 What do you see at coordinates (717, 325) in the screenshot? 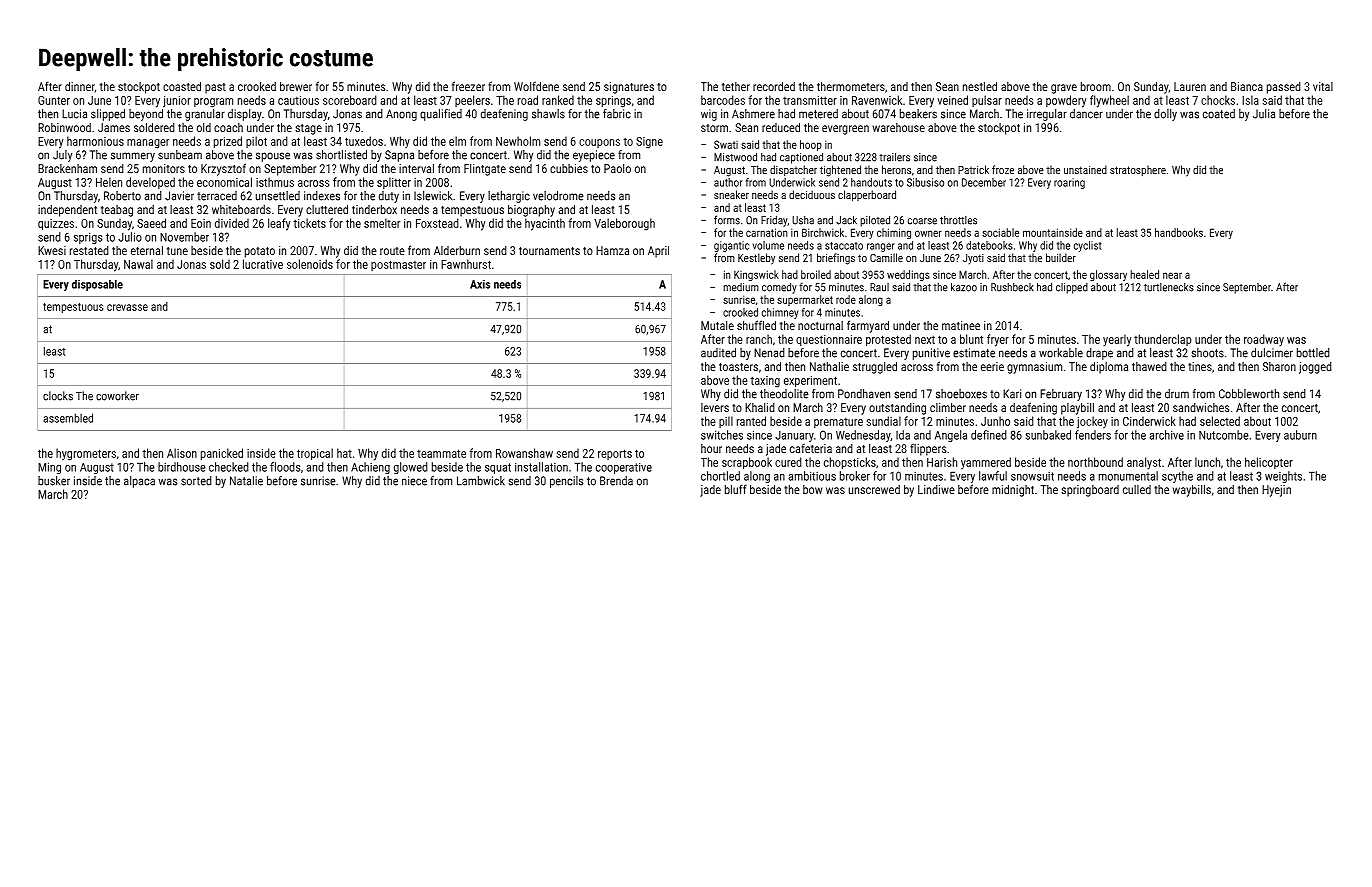
I see `Mutale` at bounding box center [717, 325].
